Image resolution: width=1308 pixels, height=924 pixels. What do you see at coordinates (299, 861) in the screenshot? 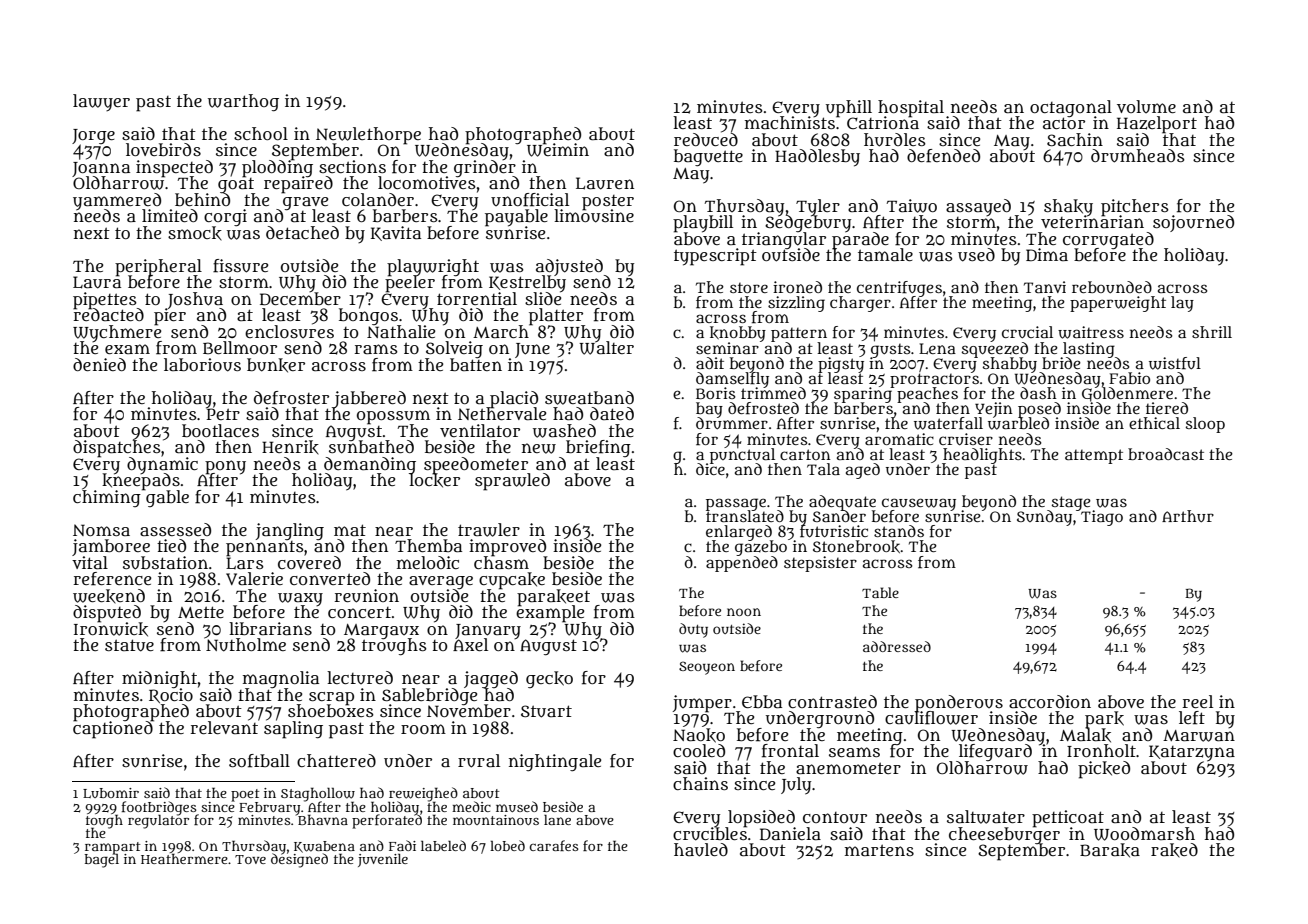
I see `designed` at bounding box center [299, 861].
